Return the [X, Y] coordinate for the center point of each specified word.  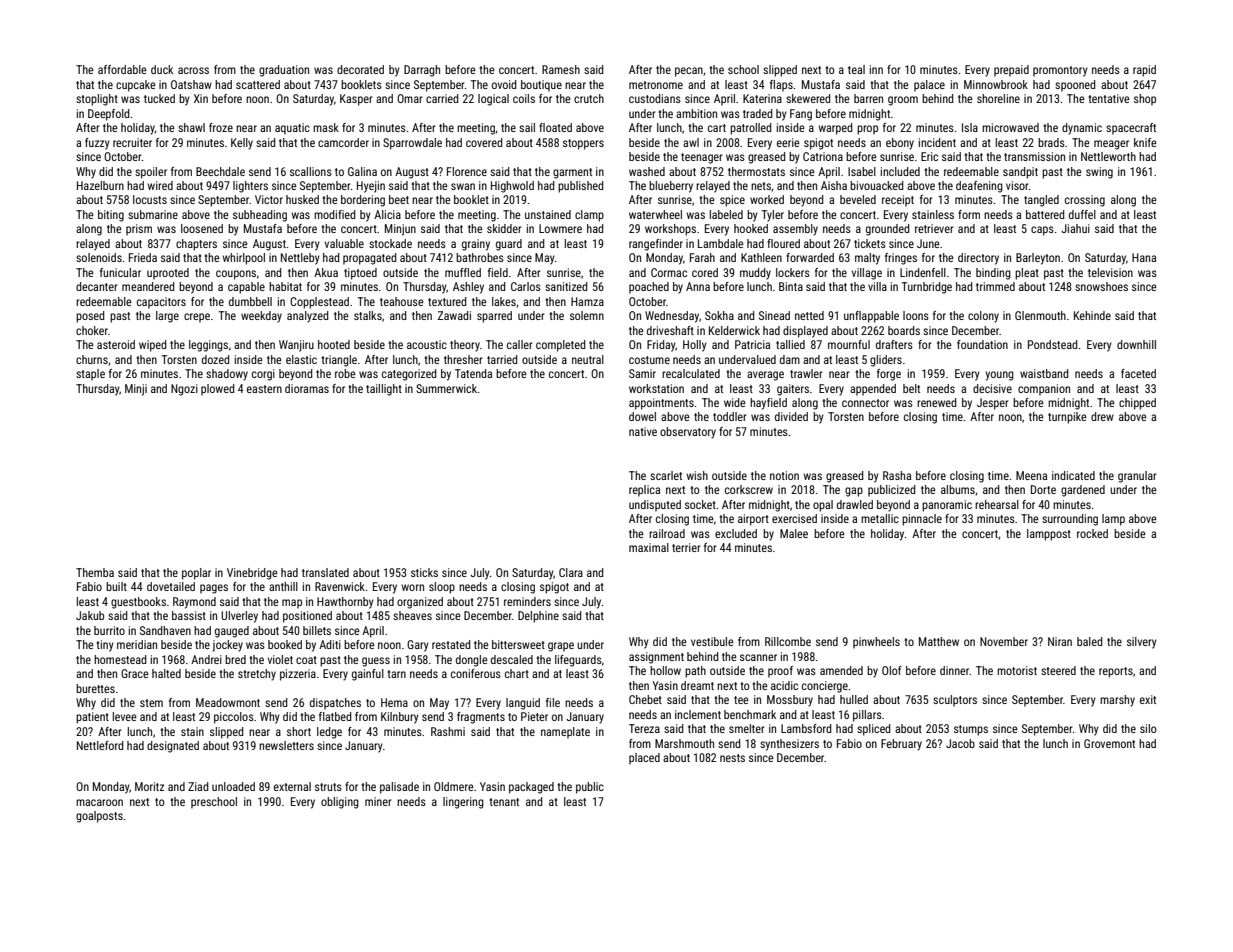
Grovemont [1109, 743]
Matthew [939, 641]
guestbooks [138, 603]
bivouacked [877, 185]
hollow [665, 670]
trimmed [995, 286]
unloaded [233, 786]
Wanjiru [296, 346]
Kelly [242, 144]
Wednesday [672, 317]
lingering [463, 803]
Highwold [512, 187]
